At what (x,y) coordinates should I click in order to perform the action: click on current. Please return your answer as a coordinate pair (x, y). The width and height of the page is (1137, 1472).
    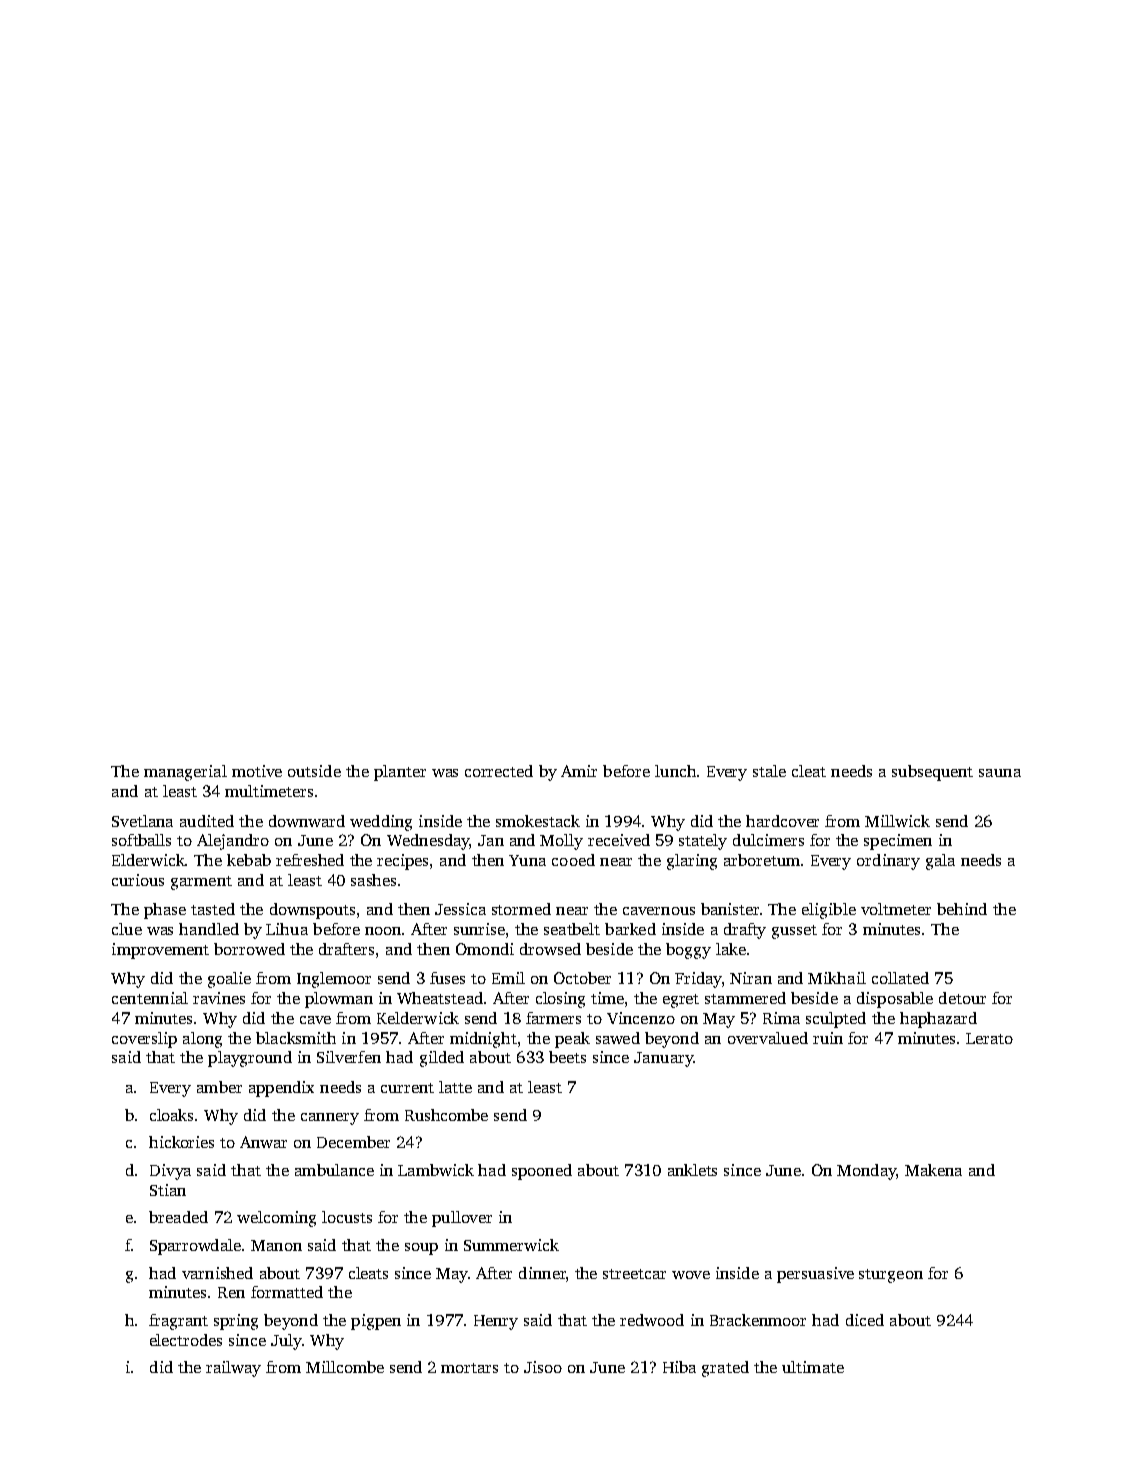
    Looking at the image, I should click on (407, 1088).
